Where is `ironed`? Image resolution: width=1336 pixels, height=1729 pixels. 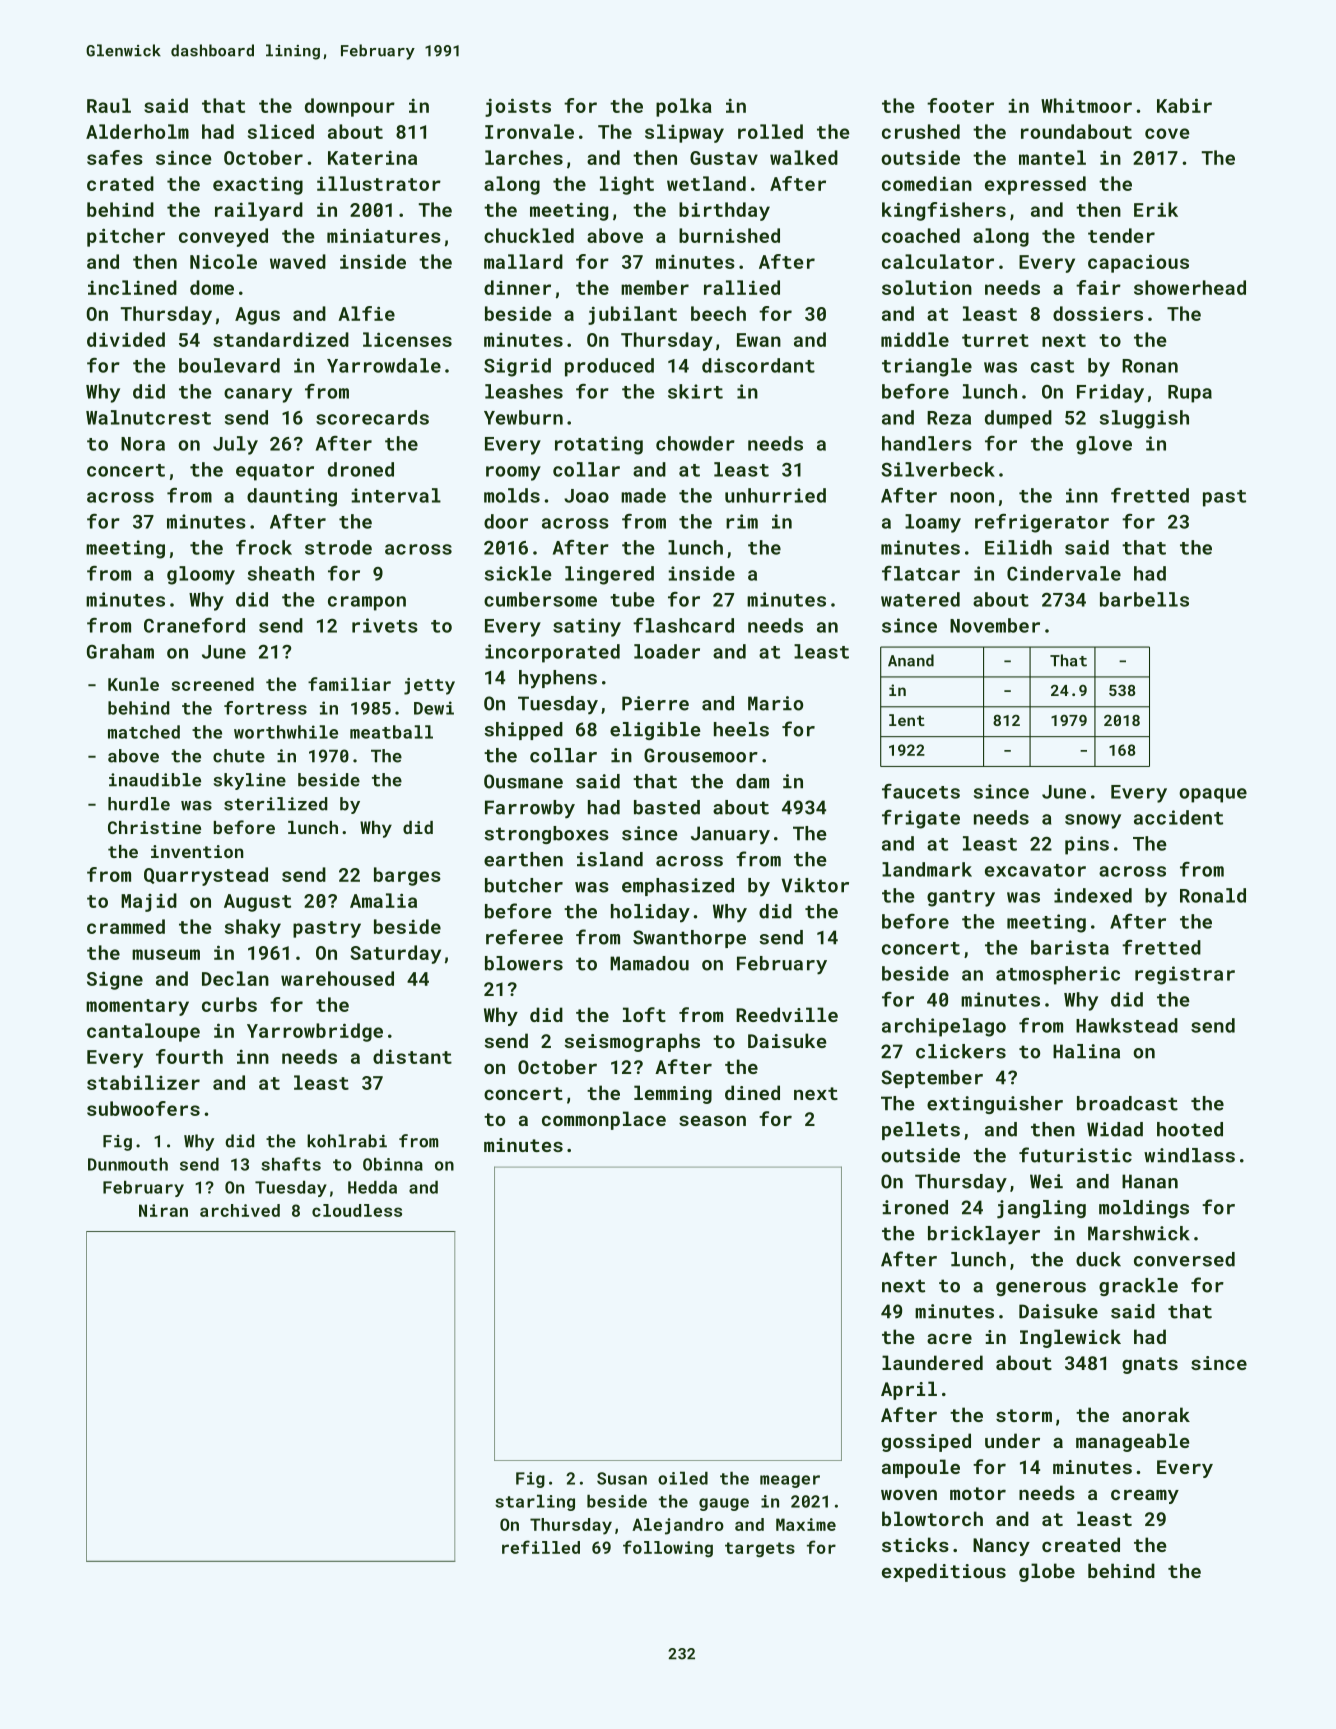
ironed is located at coordinates (915, 1207).
